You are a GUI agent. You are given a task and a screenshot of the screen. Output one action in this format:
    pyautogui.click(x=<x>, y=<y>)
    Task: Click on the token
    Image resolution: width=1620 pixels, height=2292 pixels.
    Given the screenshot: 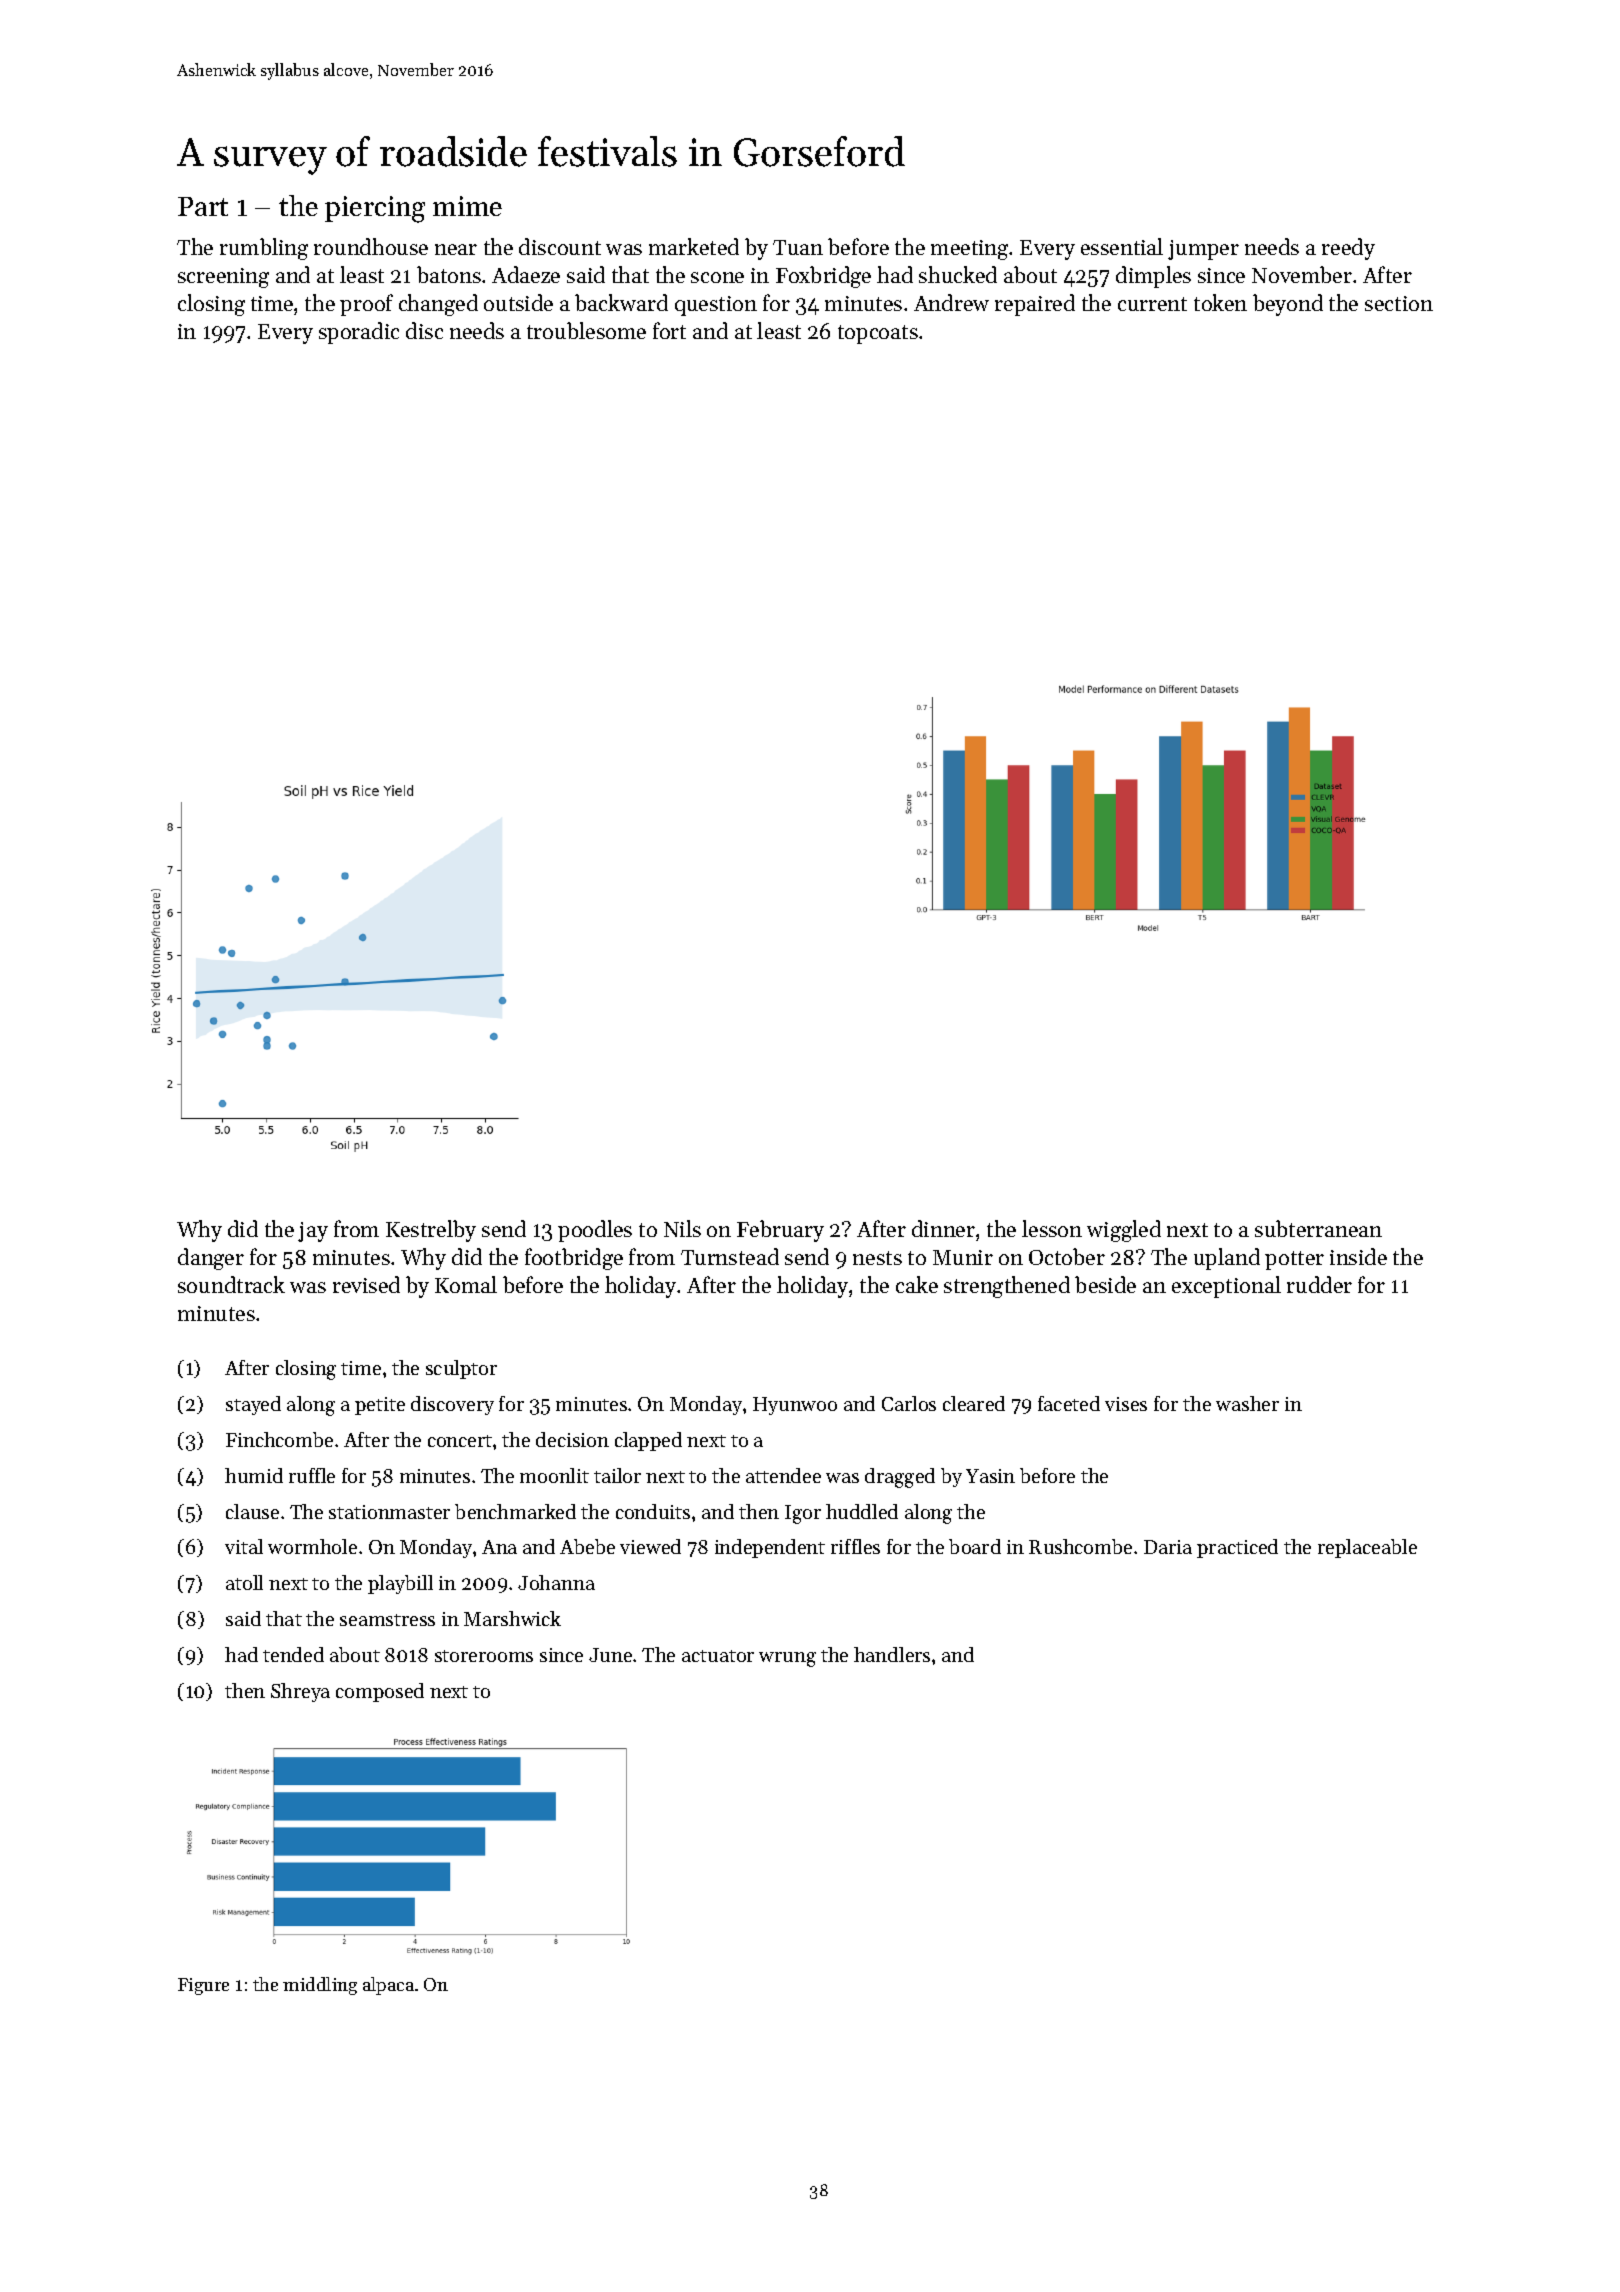 What is the action you would take?
    pyautogui.click(x=1220, y=302)
